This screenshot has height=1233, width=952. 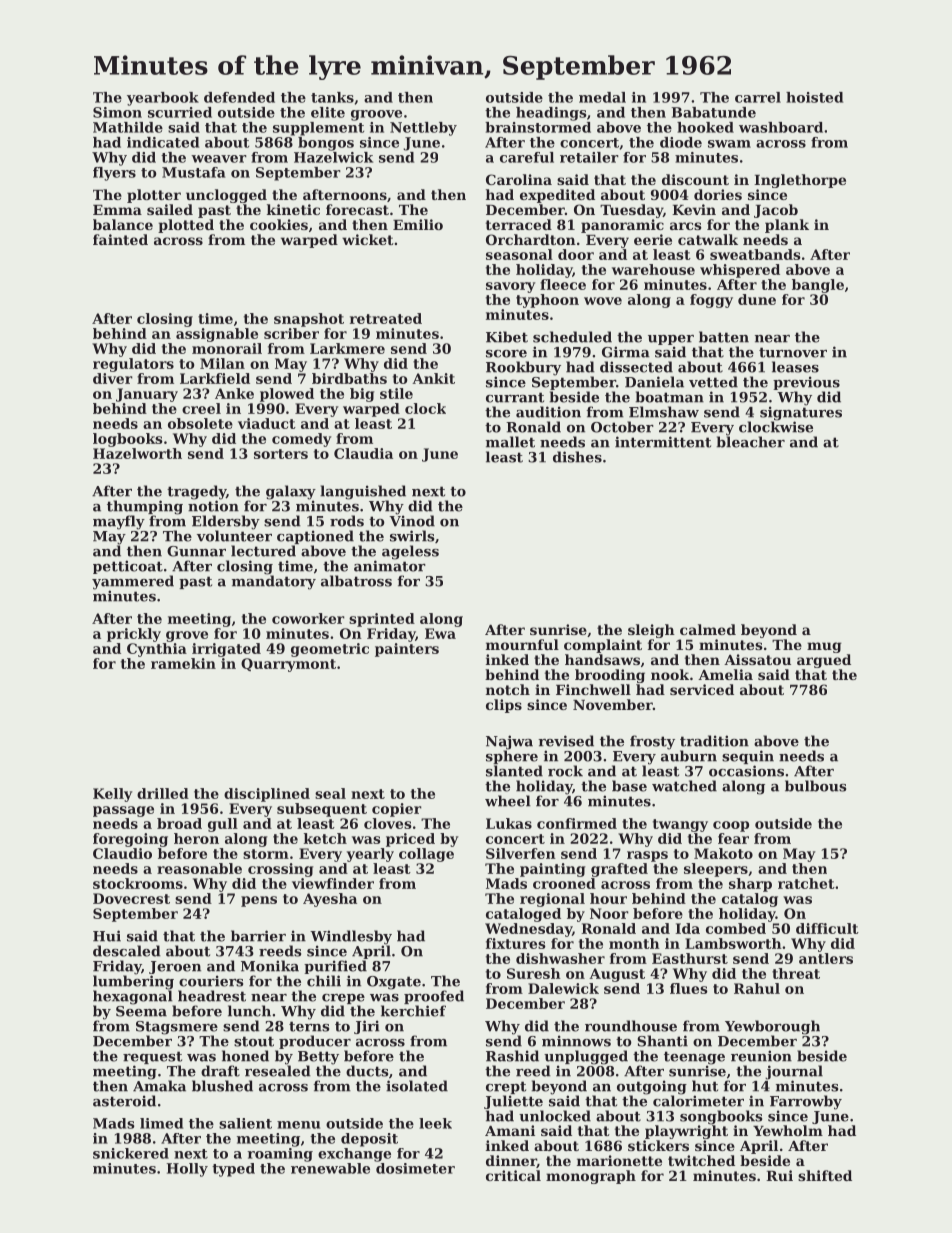 What do you see at coordinates (287, 395) in the screenshot?
I see `plowed` at bounding box center [287, 395].
